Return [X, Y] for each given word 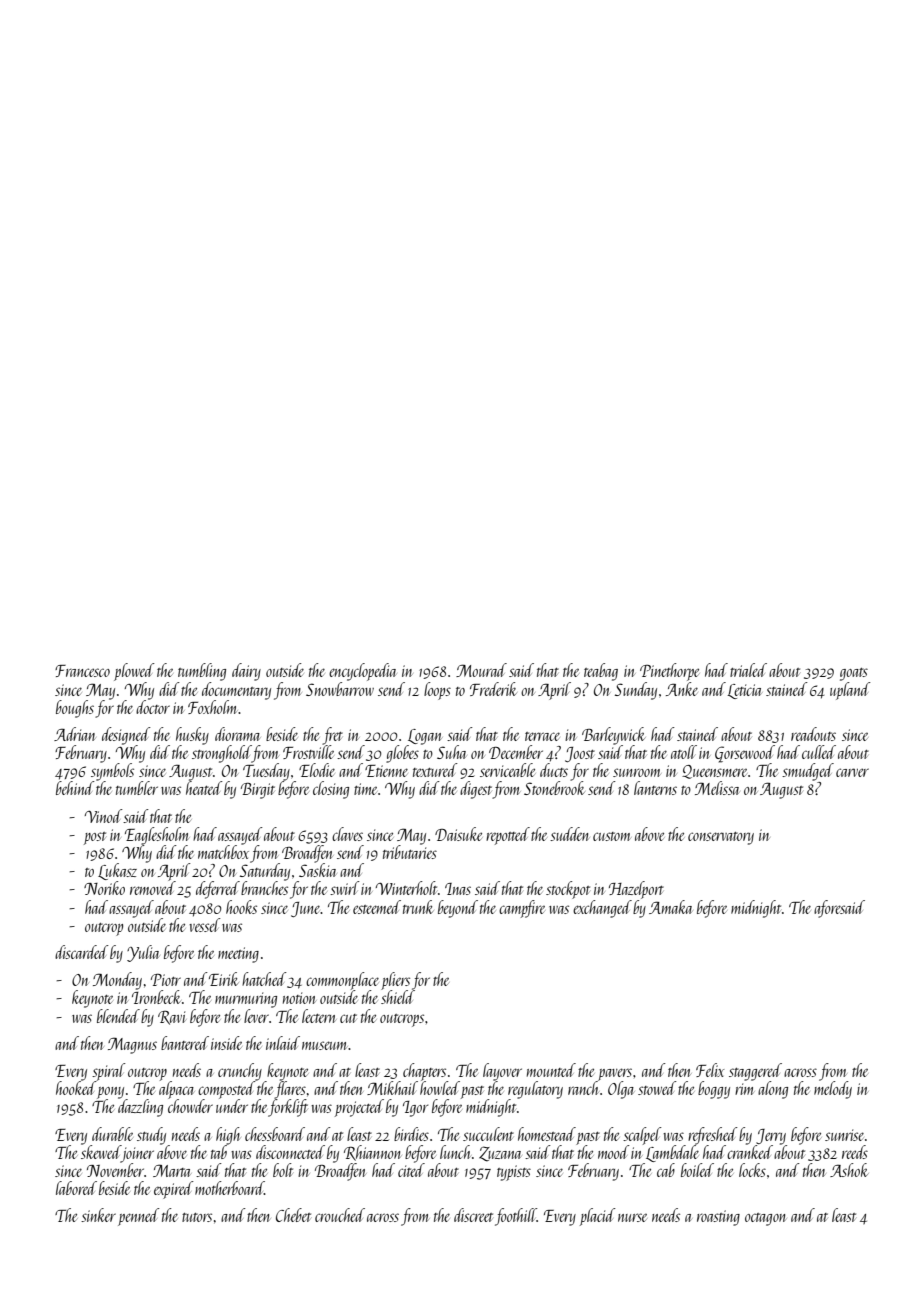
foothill [516, 1217]
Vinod [103, 816]
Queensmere [714, 772]
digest [476, 790]
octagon [765, 1219]
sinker [98, 1215]
